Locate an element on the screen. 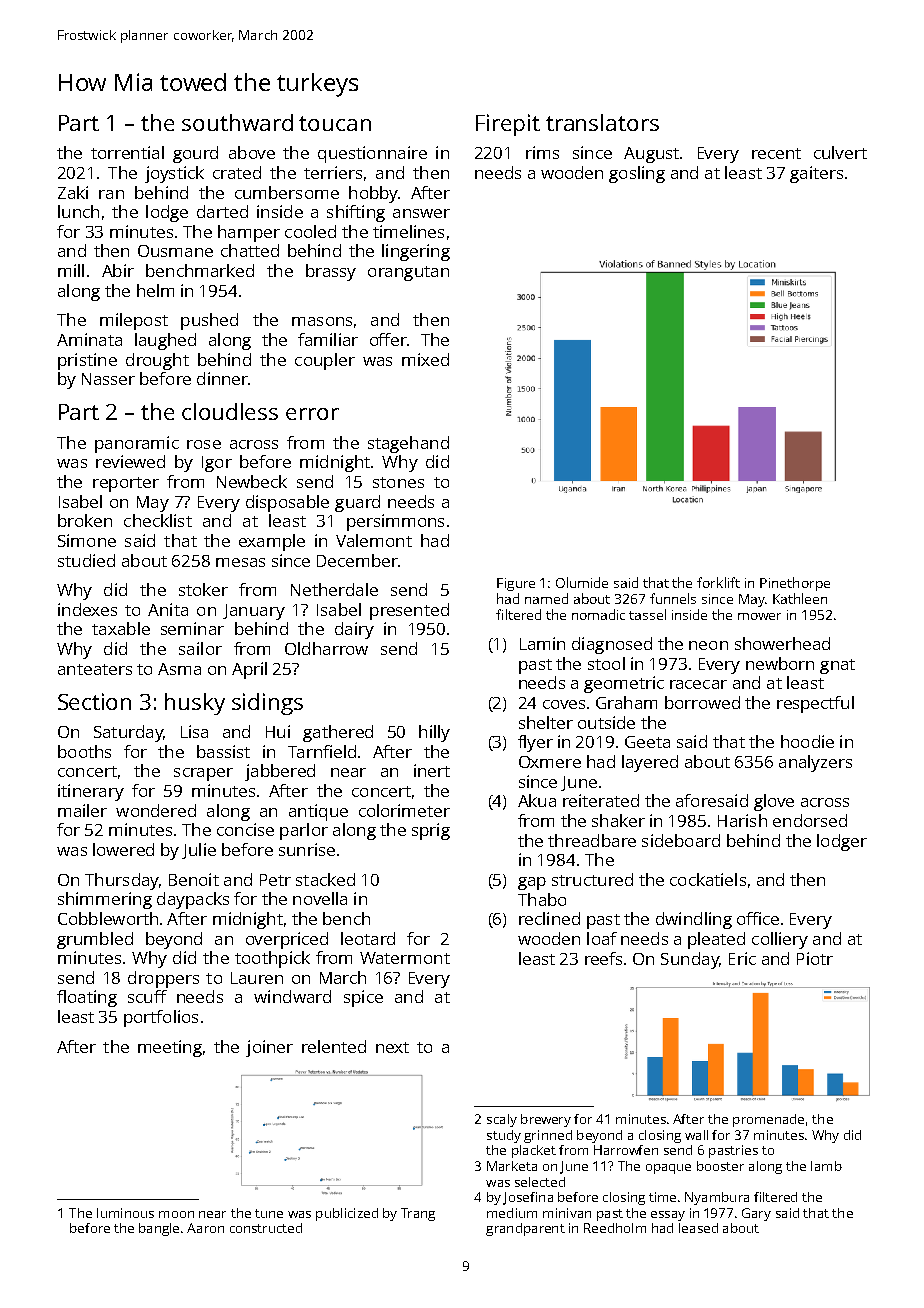 This screenshot has height=1308, width=924. pushed is located at coordinates (209, 321).
